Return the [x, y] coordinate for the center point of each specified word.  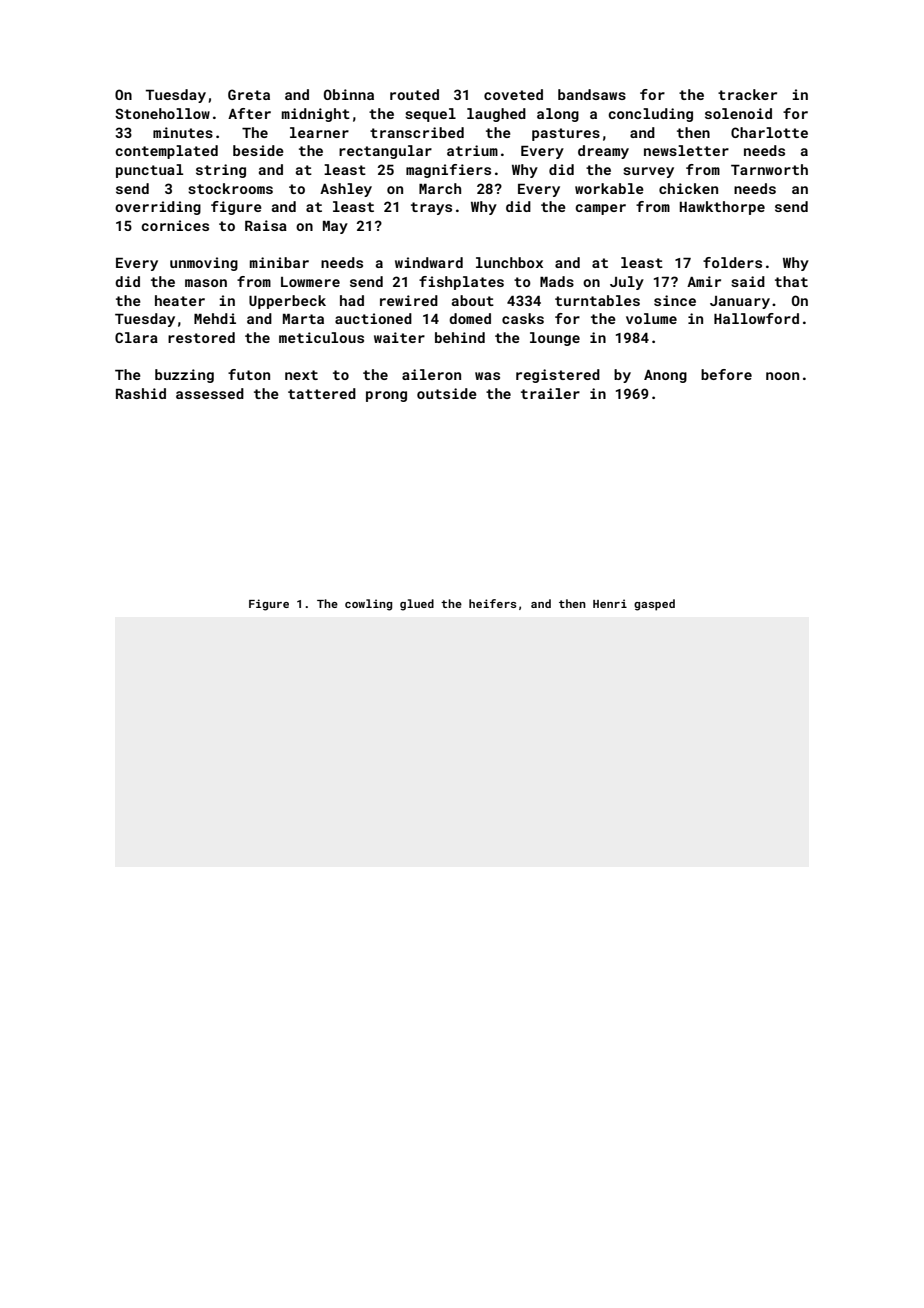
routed [414, 94]
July [627, 283]
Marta [303, 319]
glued [417, 605]
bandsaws [592, 94]
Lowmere [310, 282]
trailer [550, 393]
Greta [249, 94]
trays [431, 208]
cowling [368, 605]
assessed [210, 393]
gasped [654, 605]
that [791, 281]
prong [386, 396]
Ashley [346, 190]
